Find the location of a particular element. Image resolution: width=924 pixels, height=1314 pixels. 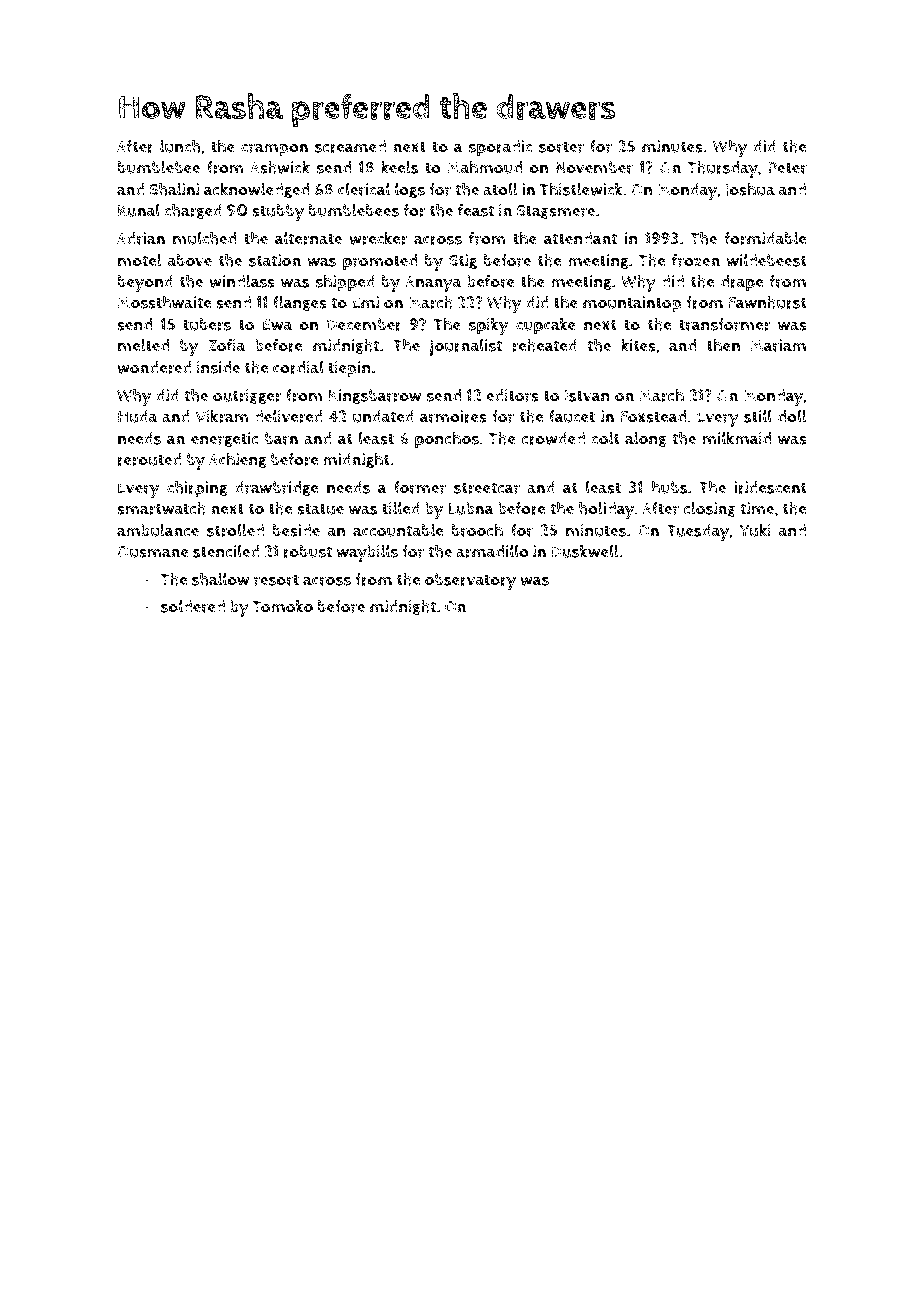

Kingsbarrow is located at coordinates (375, 396).
